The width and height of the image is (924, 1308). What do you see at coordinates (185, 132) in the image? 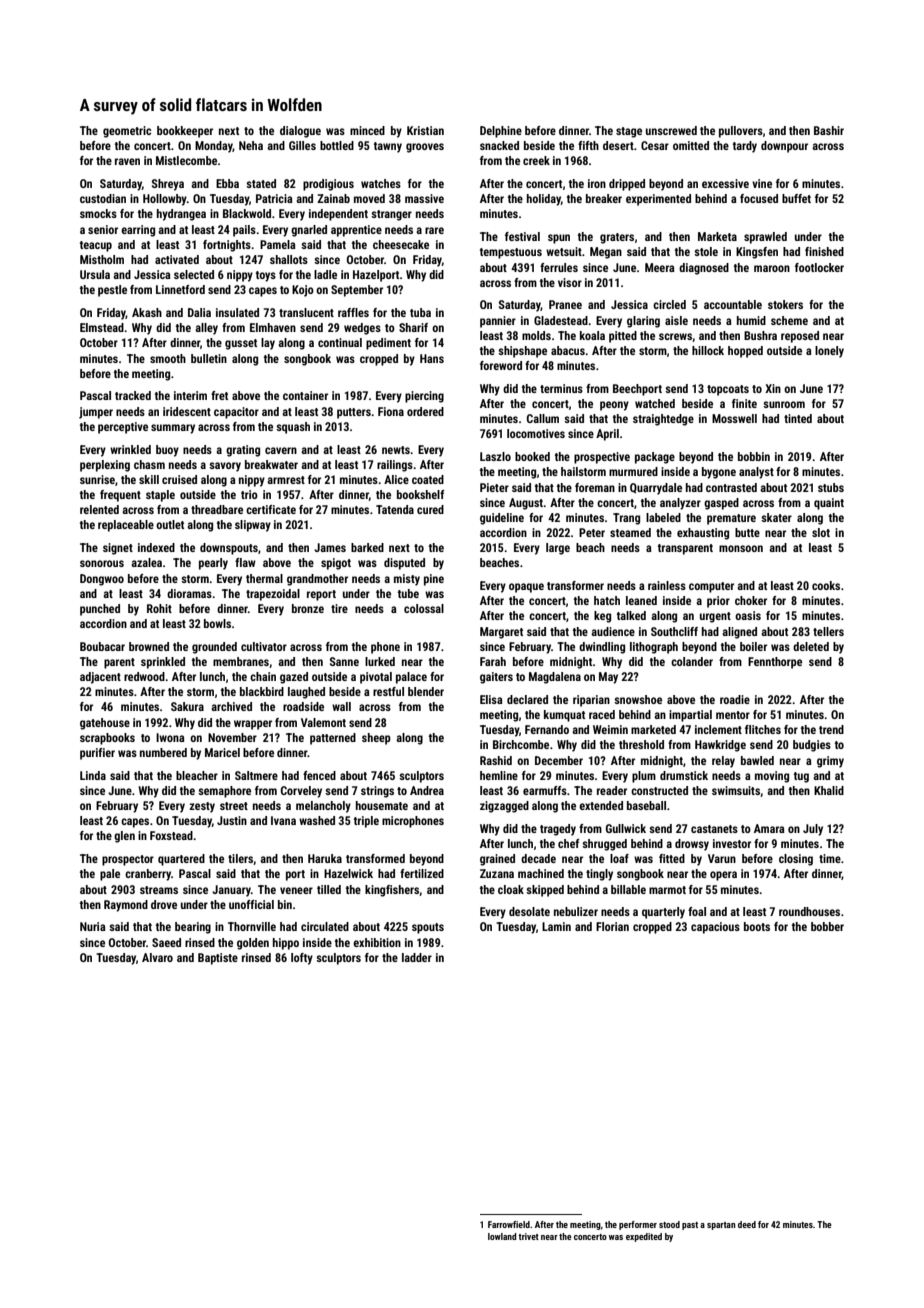
I see `bookkeeper` at bounding box center [185, 132].
